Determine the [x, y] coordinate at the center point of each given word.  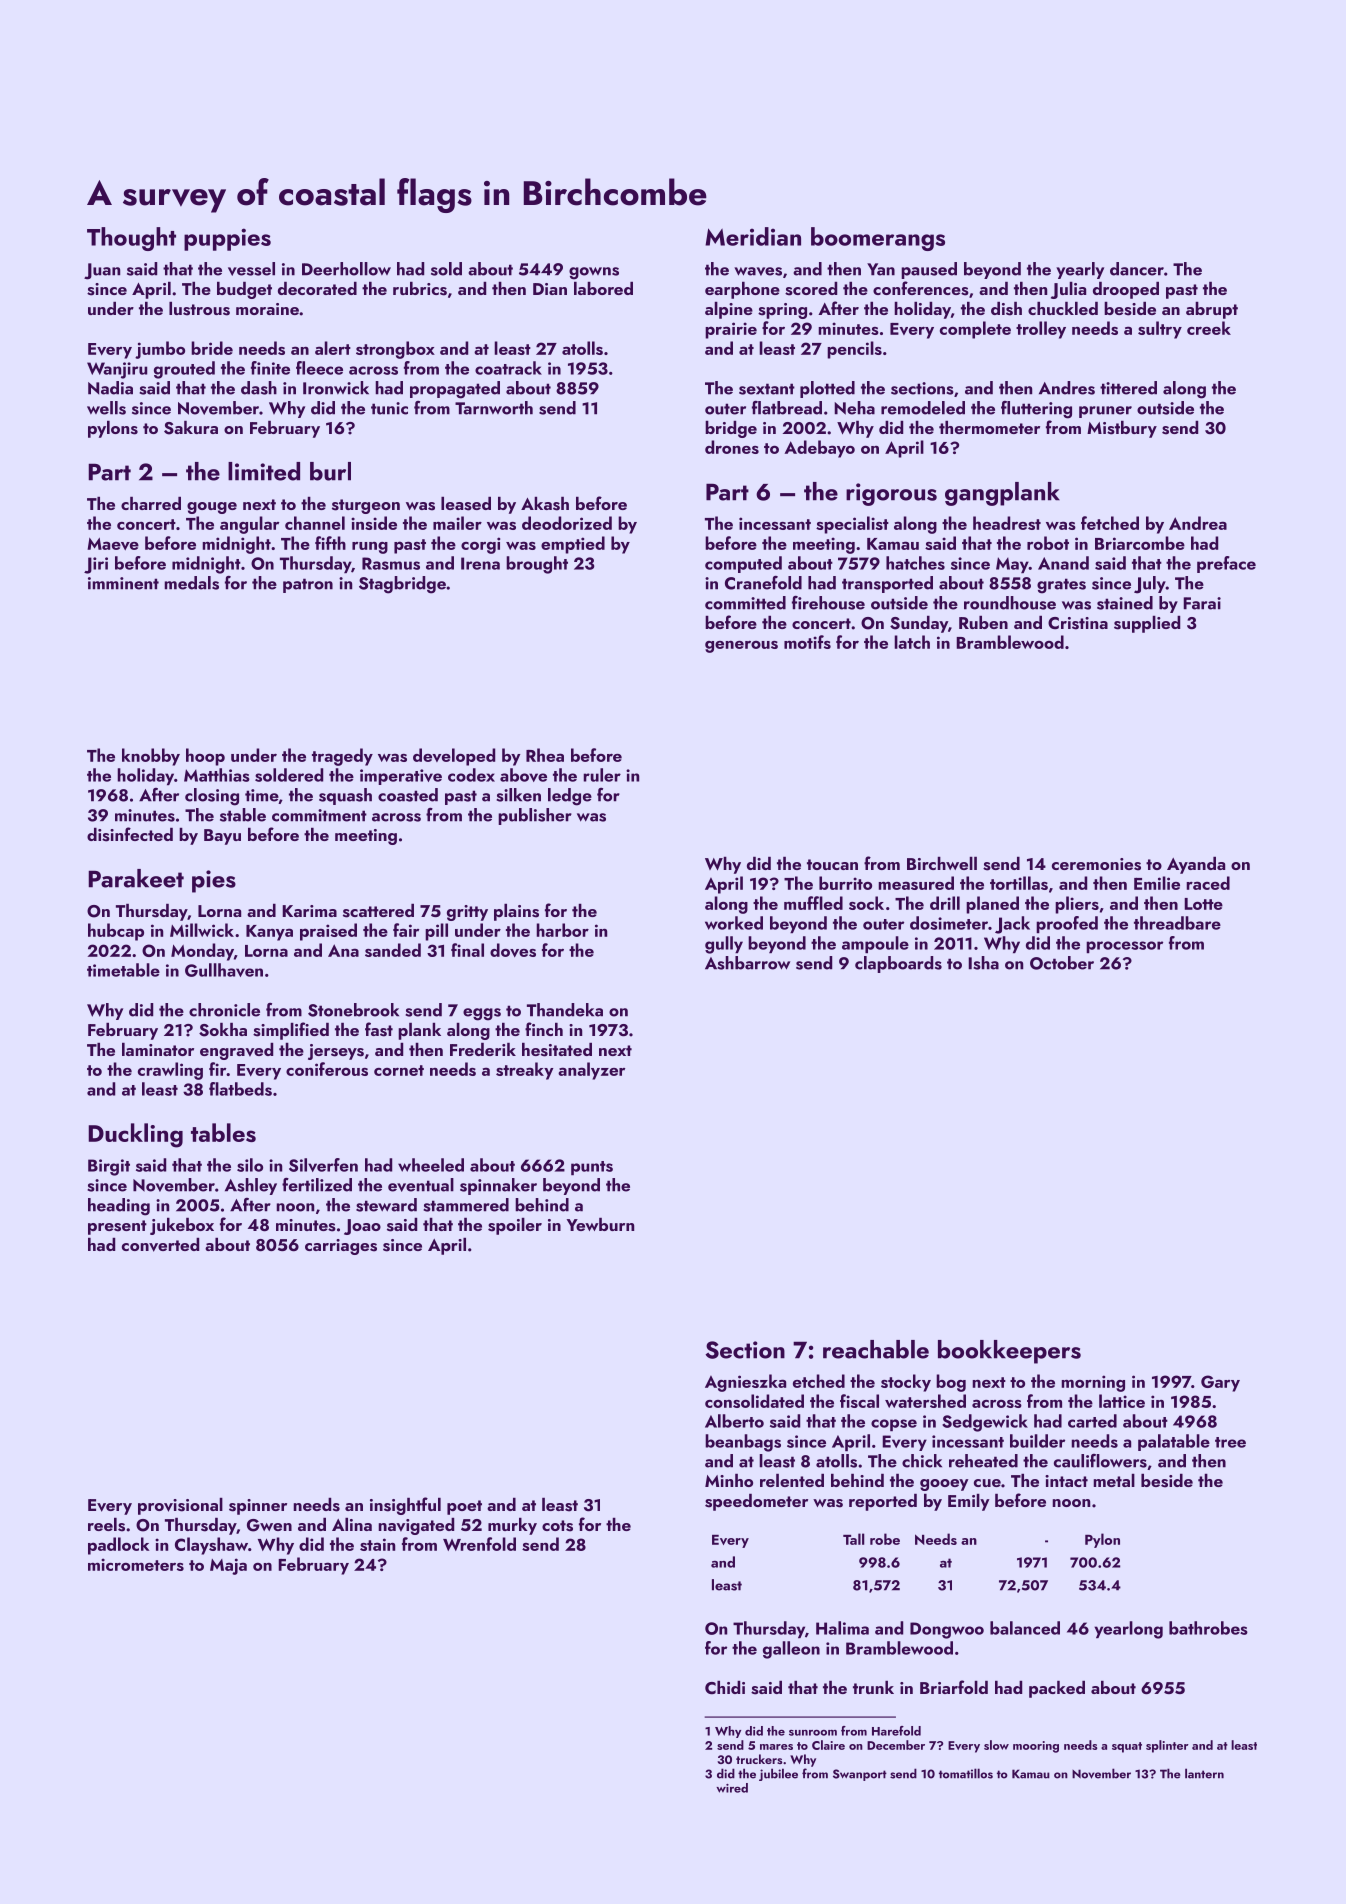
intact [1066, 1481]
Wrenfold [479, 1544]
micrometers [136, 1564]
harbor [562, 930]
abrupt [1212, 310]
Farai [1202, 603]
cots [557, 1526]
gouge [212, 508]
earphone [742, 290]
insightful [405, 1506]
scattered [378, 911]
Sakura [191, 428]
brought [537, 565]
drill [945, 903]
